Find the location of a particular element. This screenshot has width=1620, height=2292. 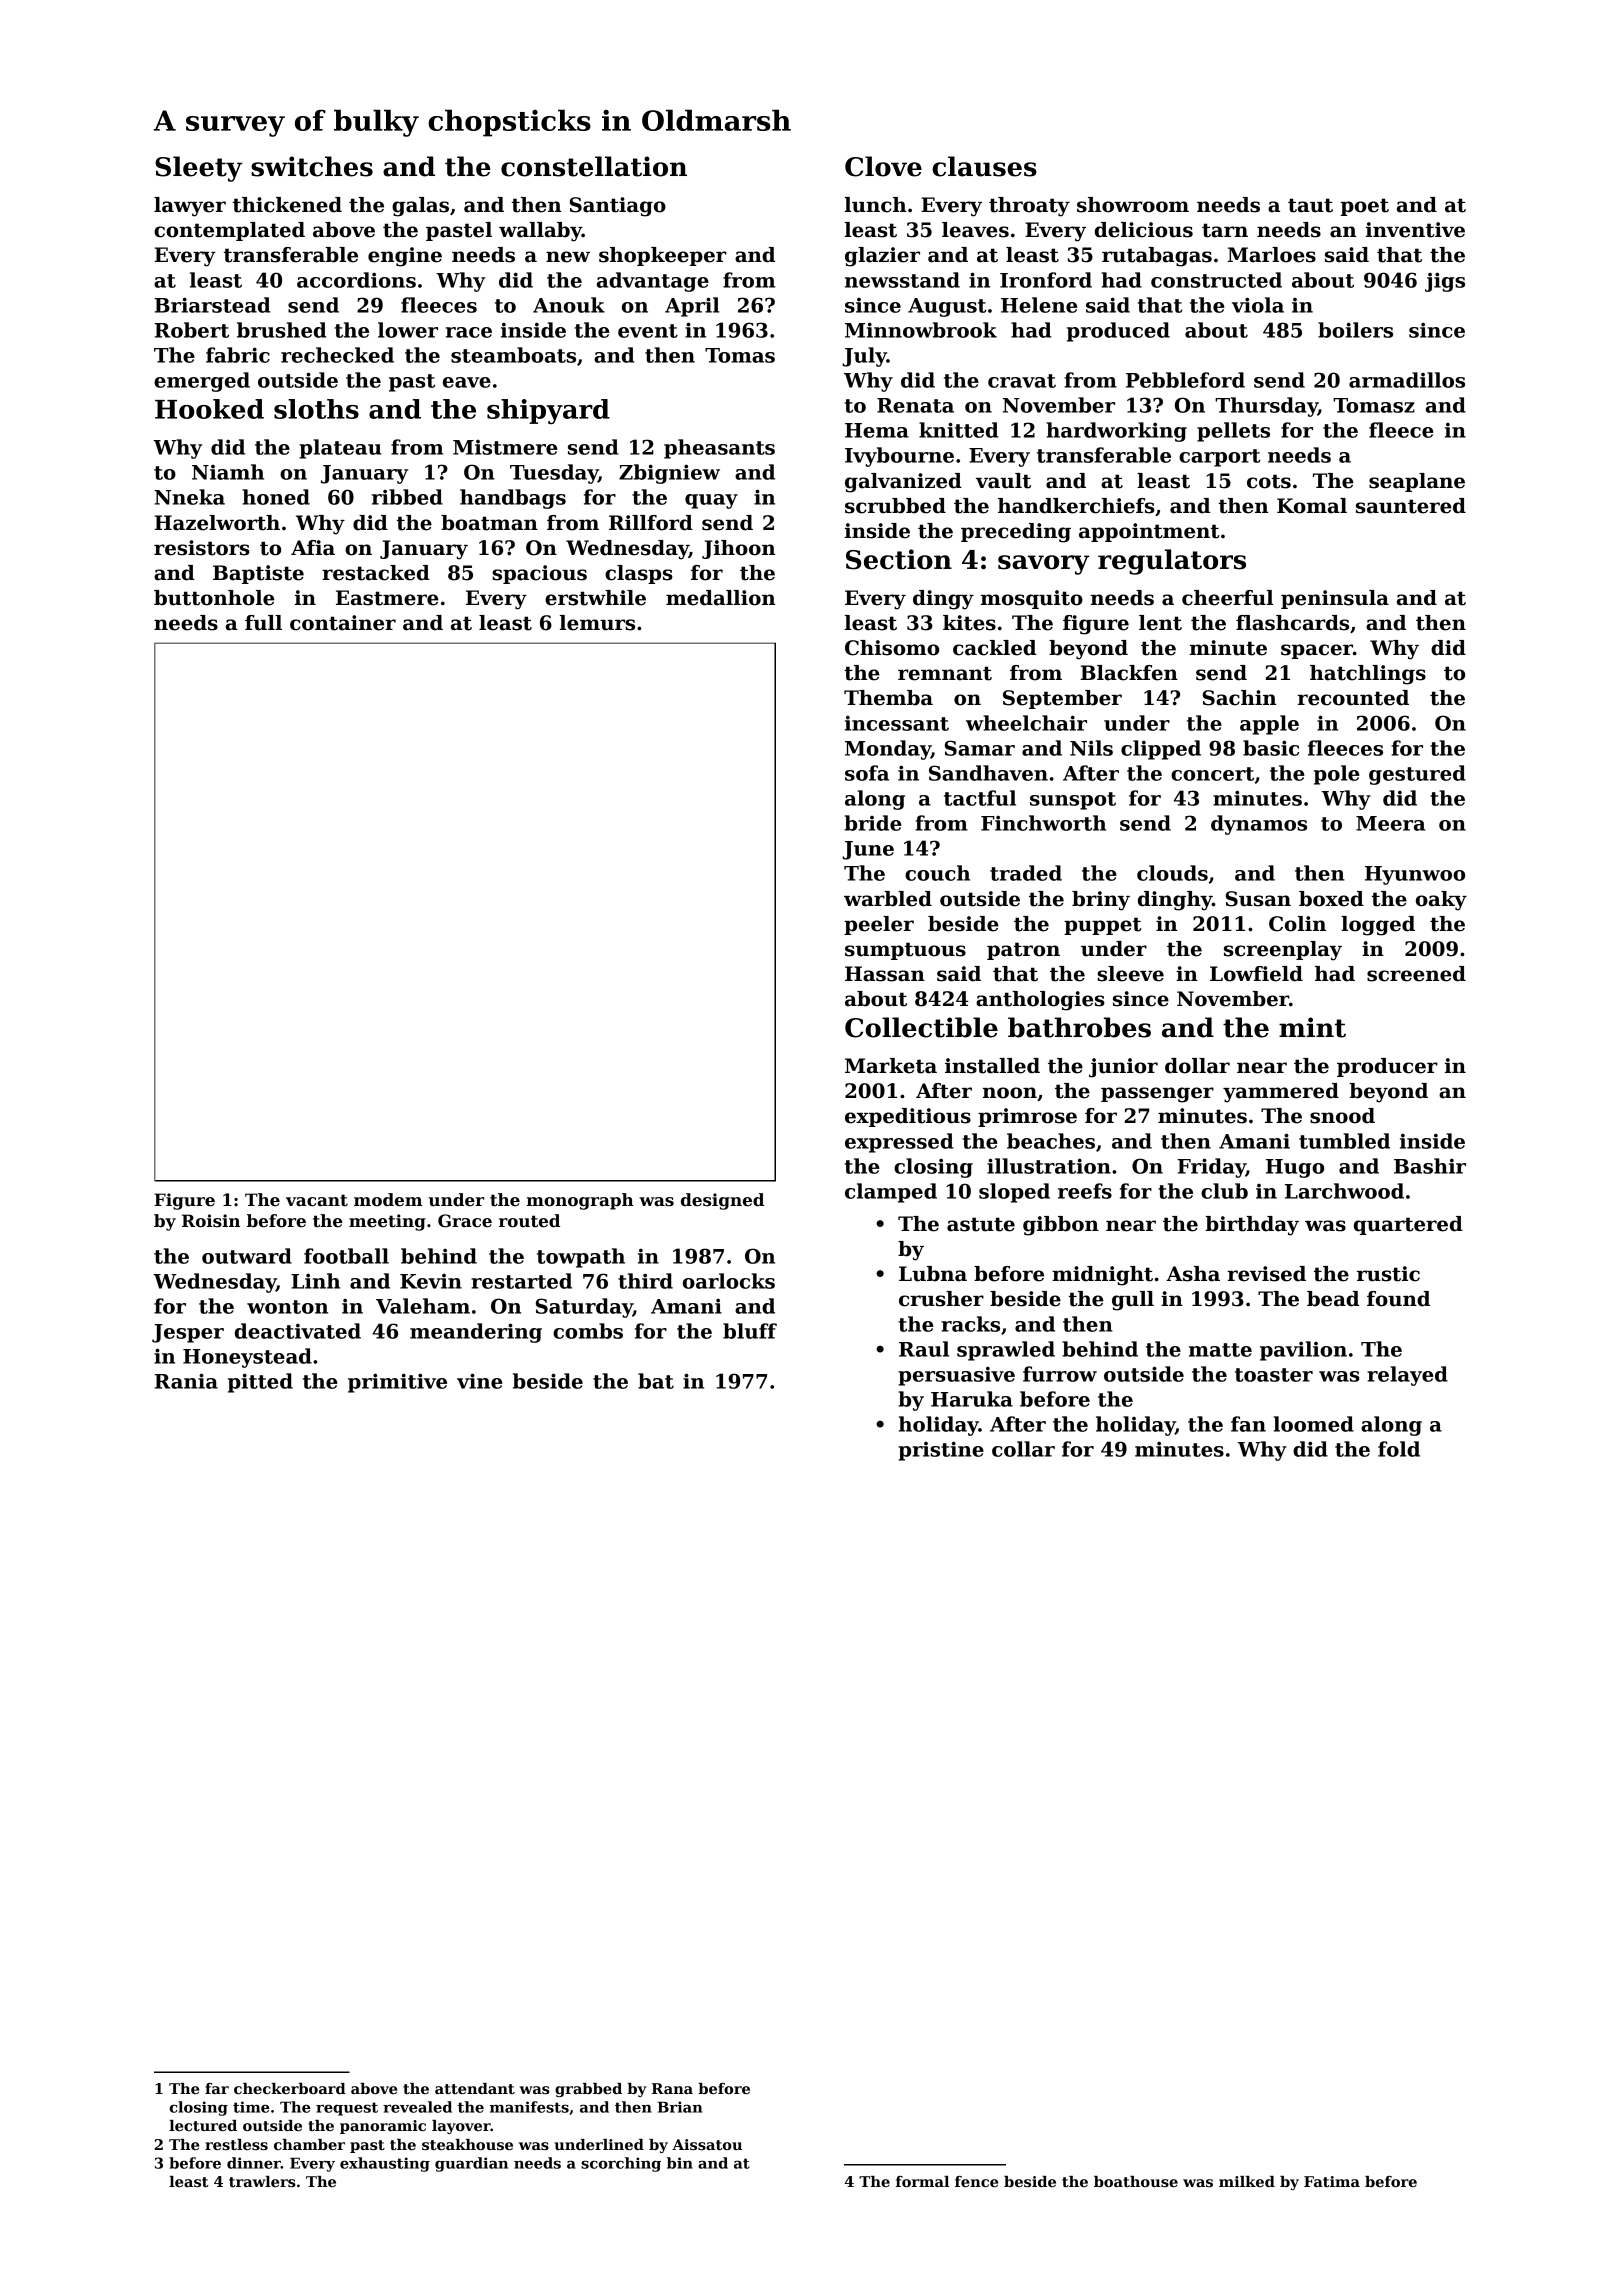

lemurs is located at coordinates (597, 623).
